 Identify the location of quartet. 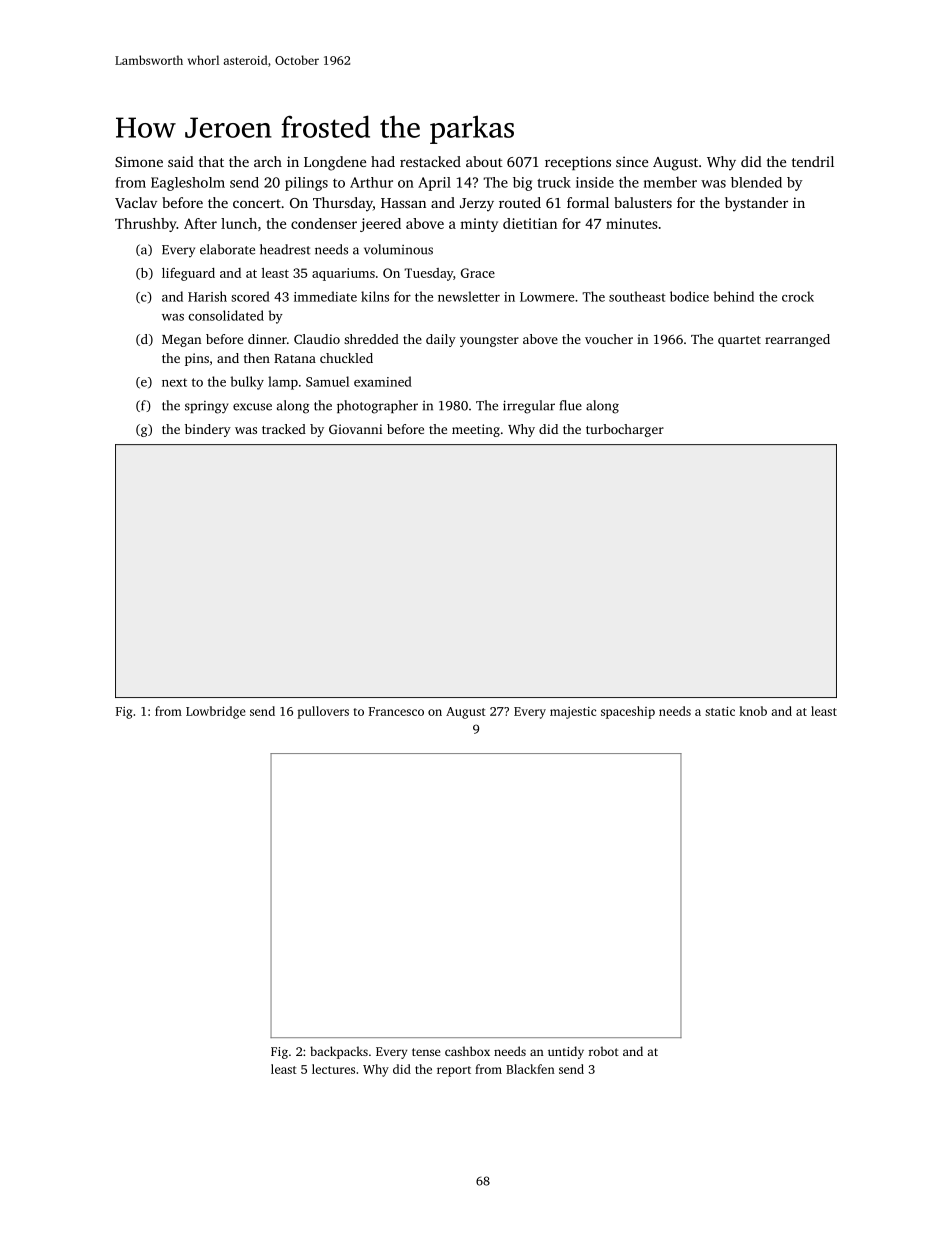
(739, 341).
